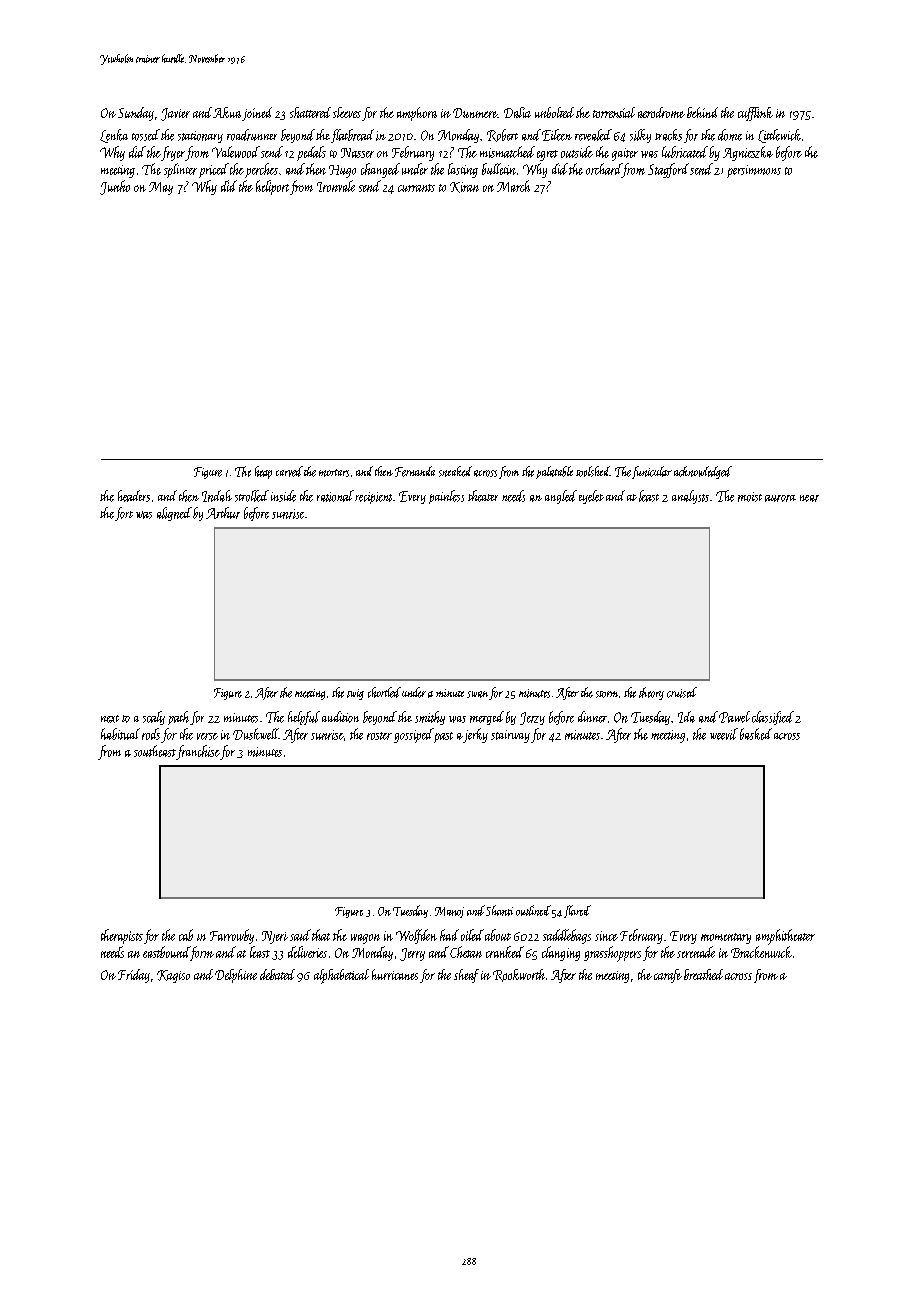 The width and height of the page is (924, 1308). Describe the element at coordinates (724, 734) in the page. I see `weevil` at that location.
